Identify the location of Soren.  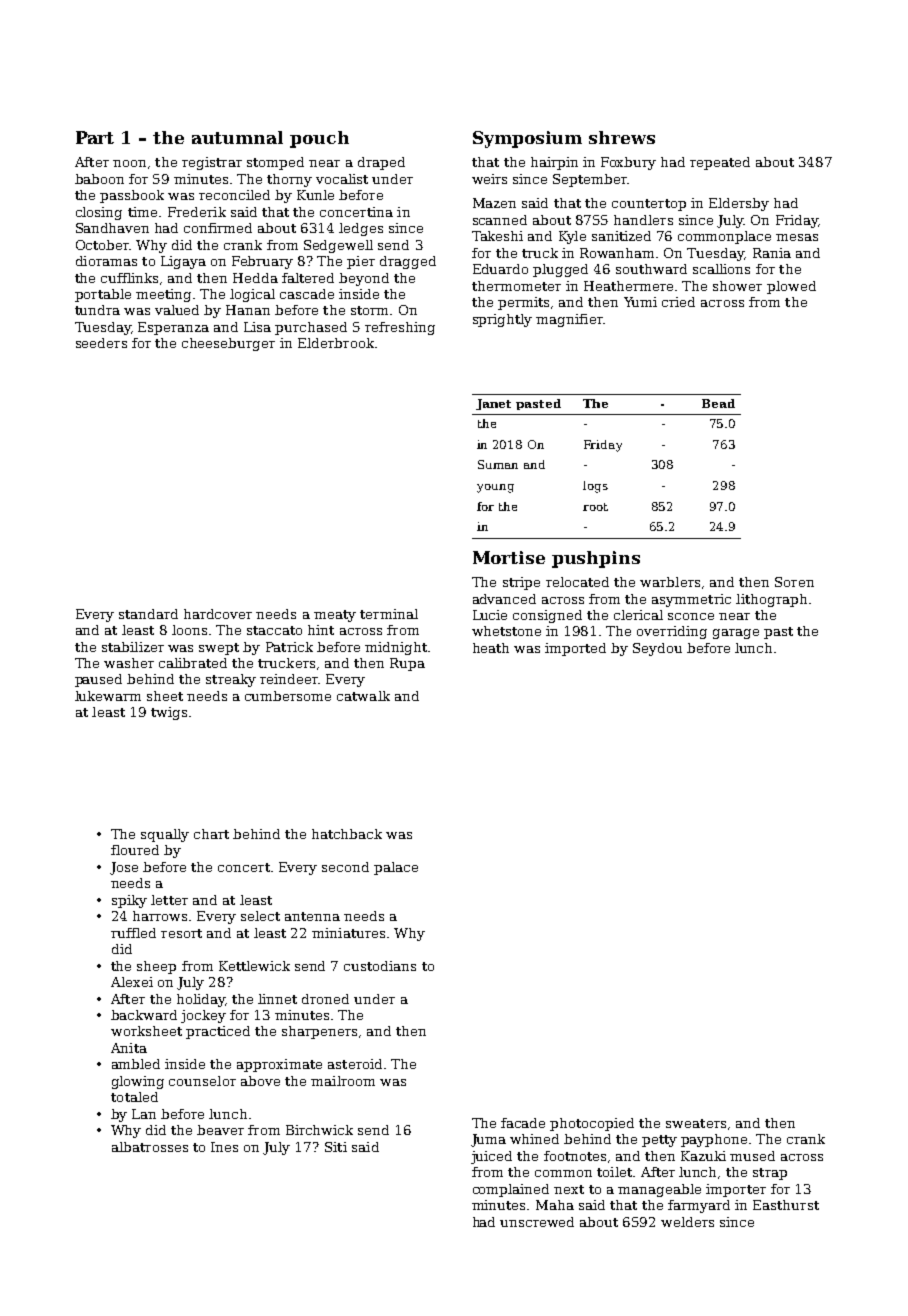
(794, 582).
